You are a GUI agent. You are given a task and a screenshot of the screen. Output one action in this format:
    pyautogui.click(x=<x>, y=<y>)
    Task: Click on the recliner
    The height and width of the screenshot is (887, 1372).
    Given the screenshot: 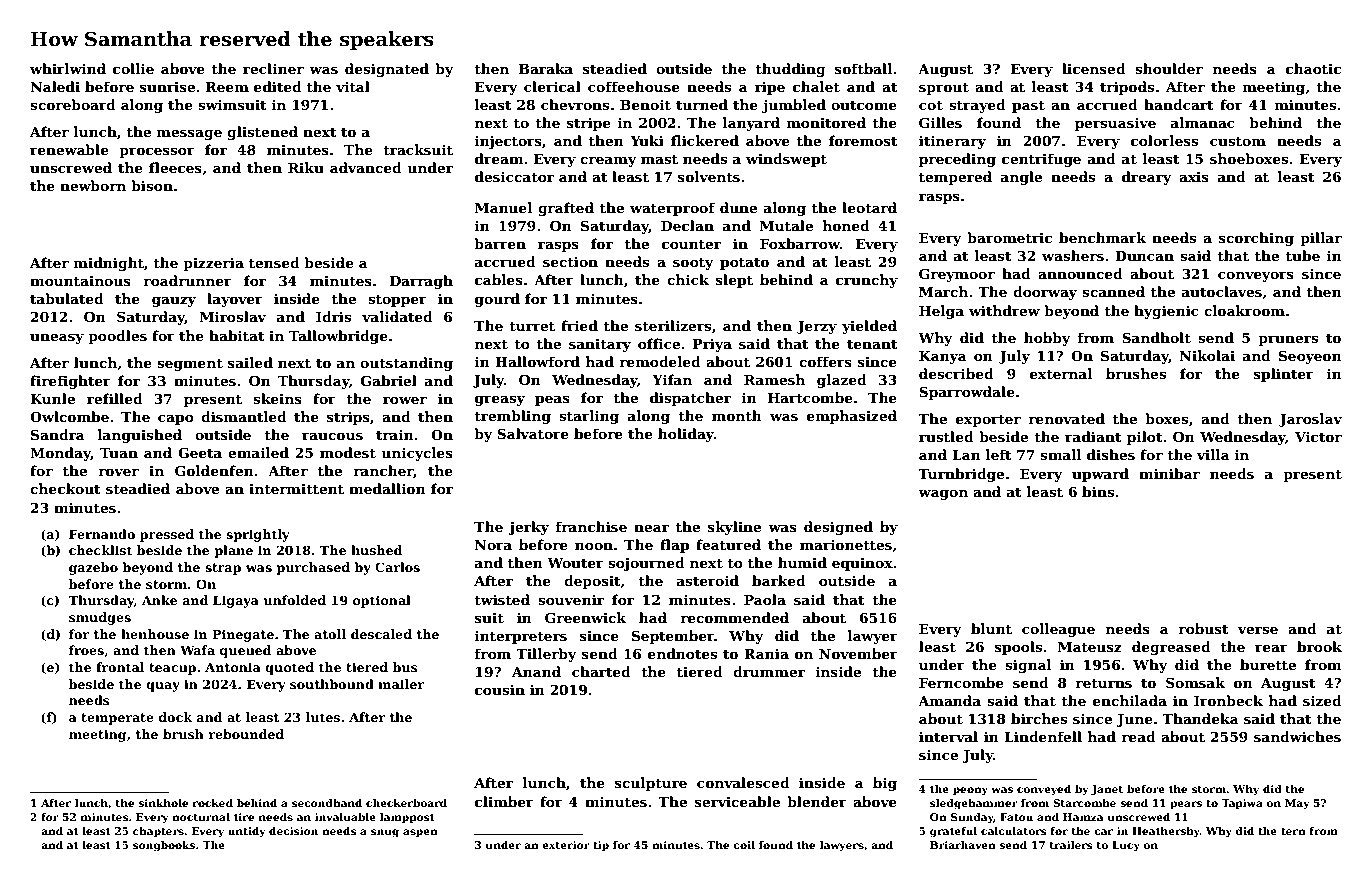 What is the action you would take?
    pyautogui.click(x=273, y=68)
